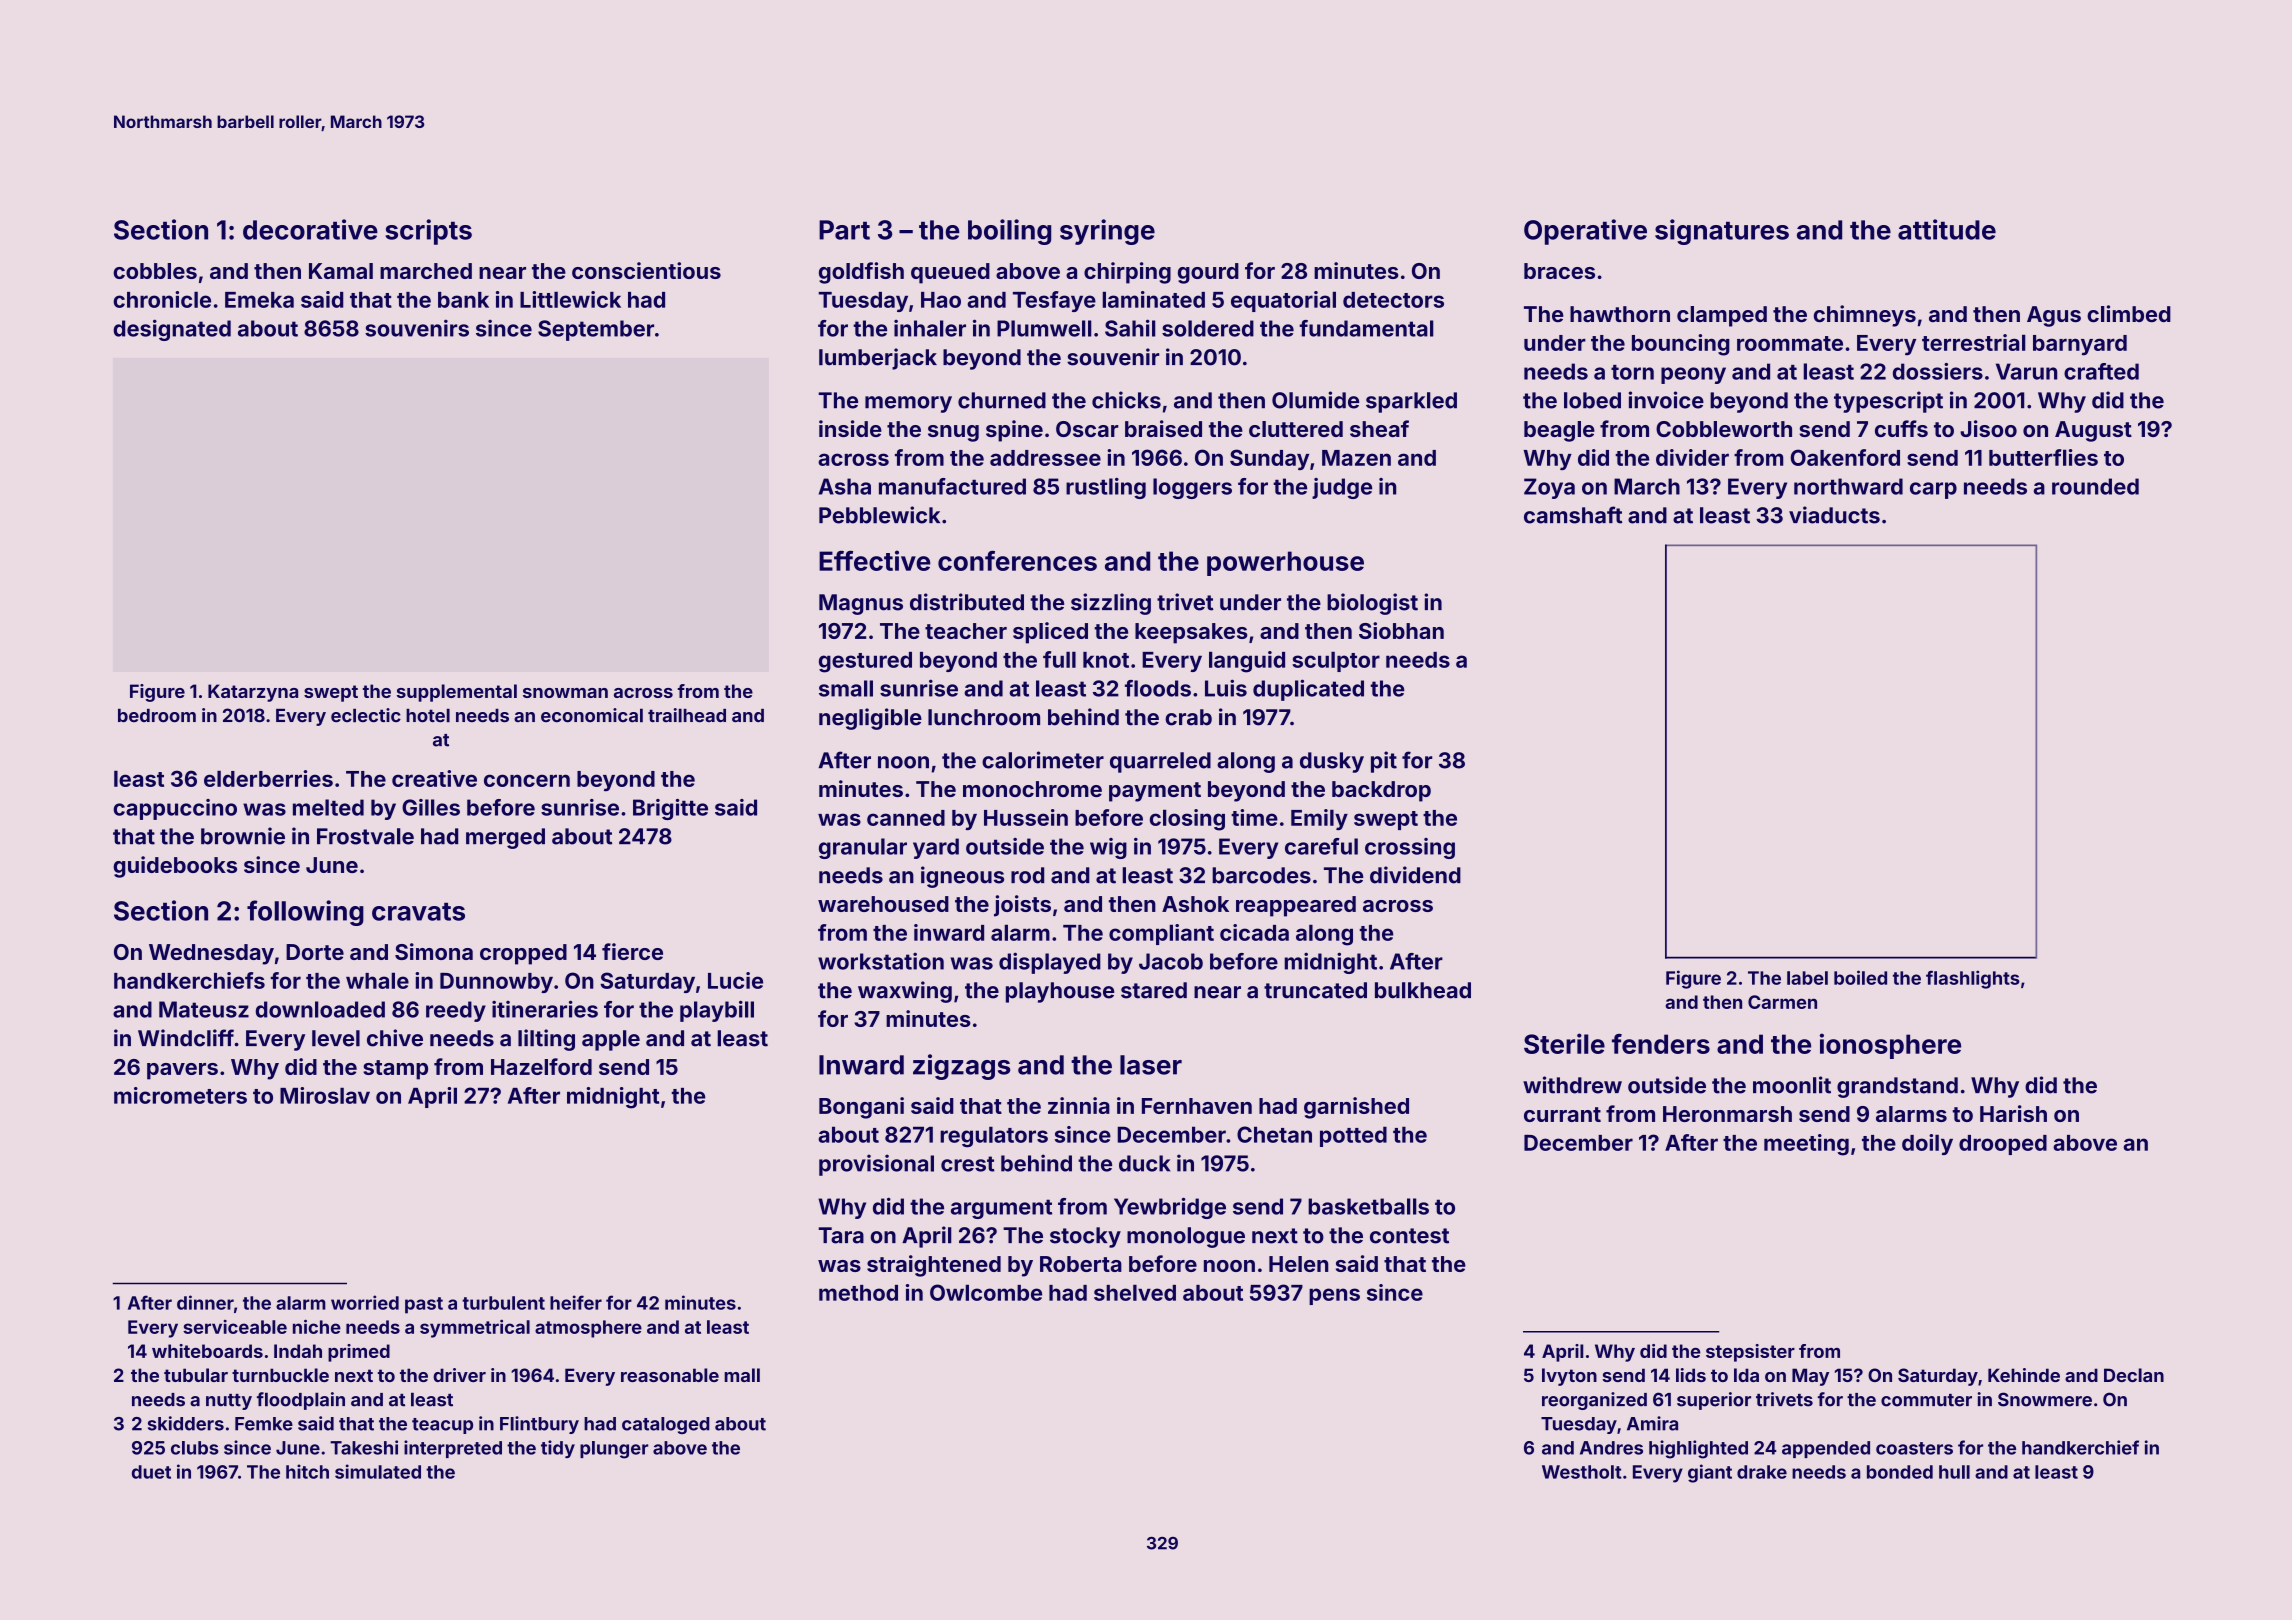 The image size is (2292, 1620). Describe the element at coordinates (328, 807) in the document. I see `melted` at that location.
